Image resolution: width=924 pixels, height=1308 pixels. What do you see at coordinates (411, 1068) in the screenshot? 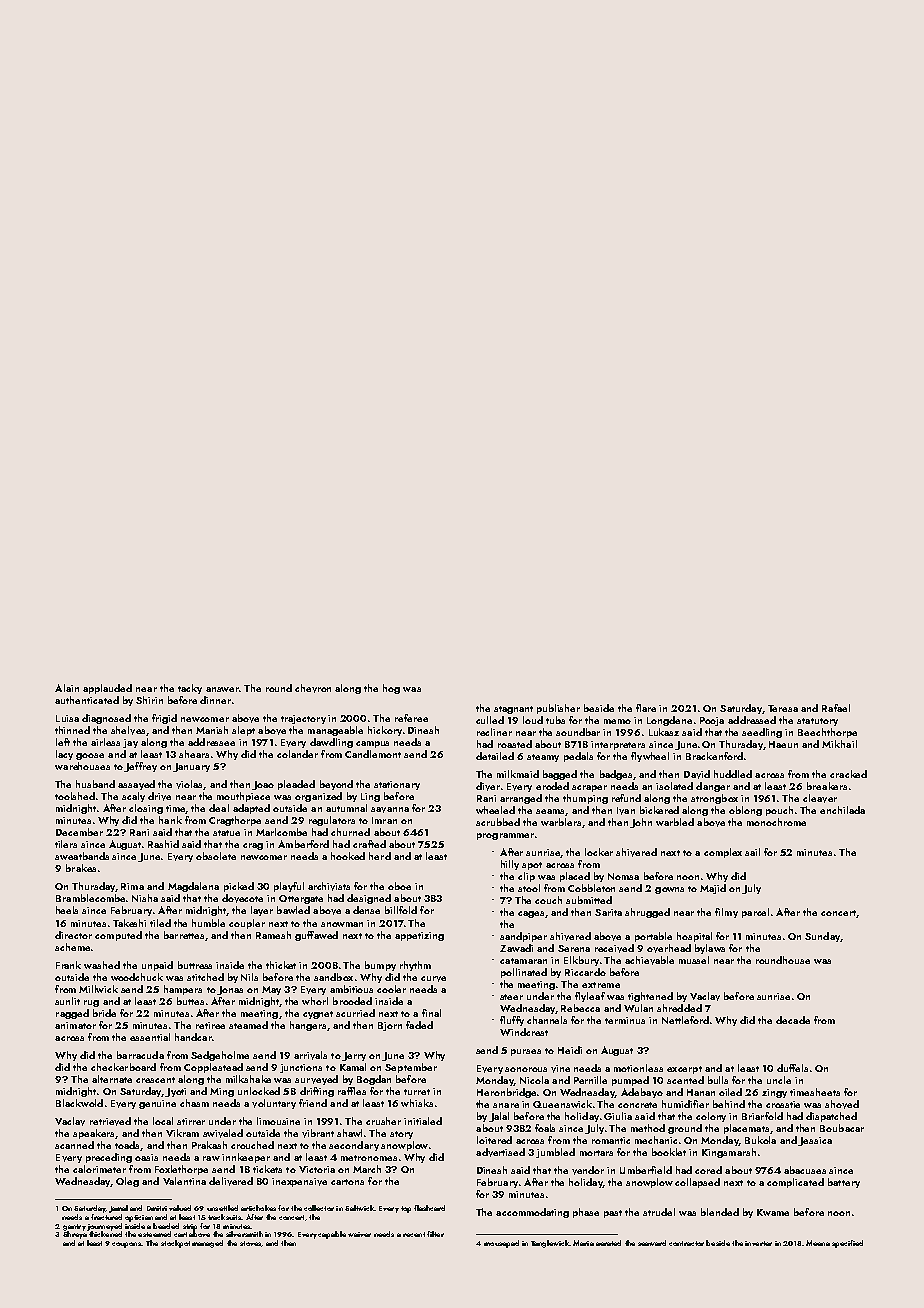
I see `September` at bounding box center [411, 1068].
